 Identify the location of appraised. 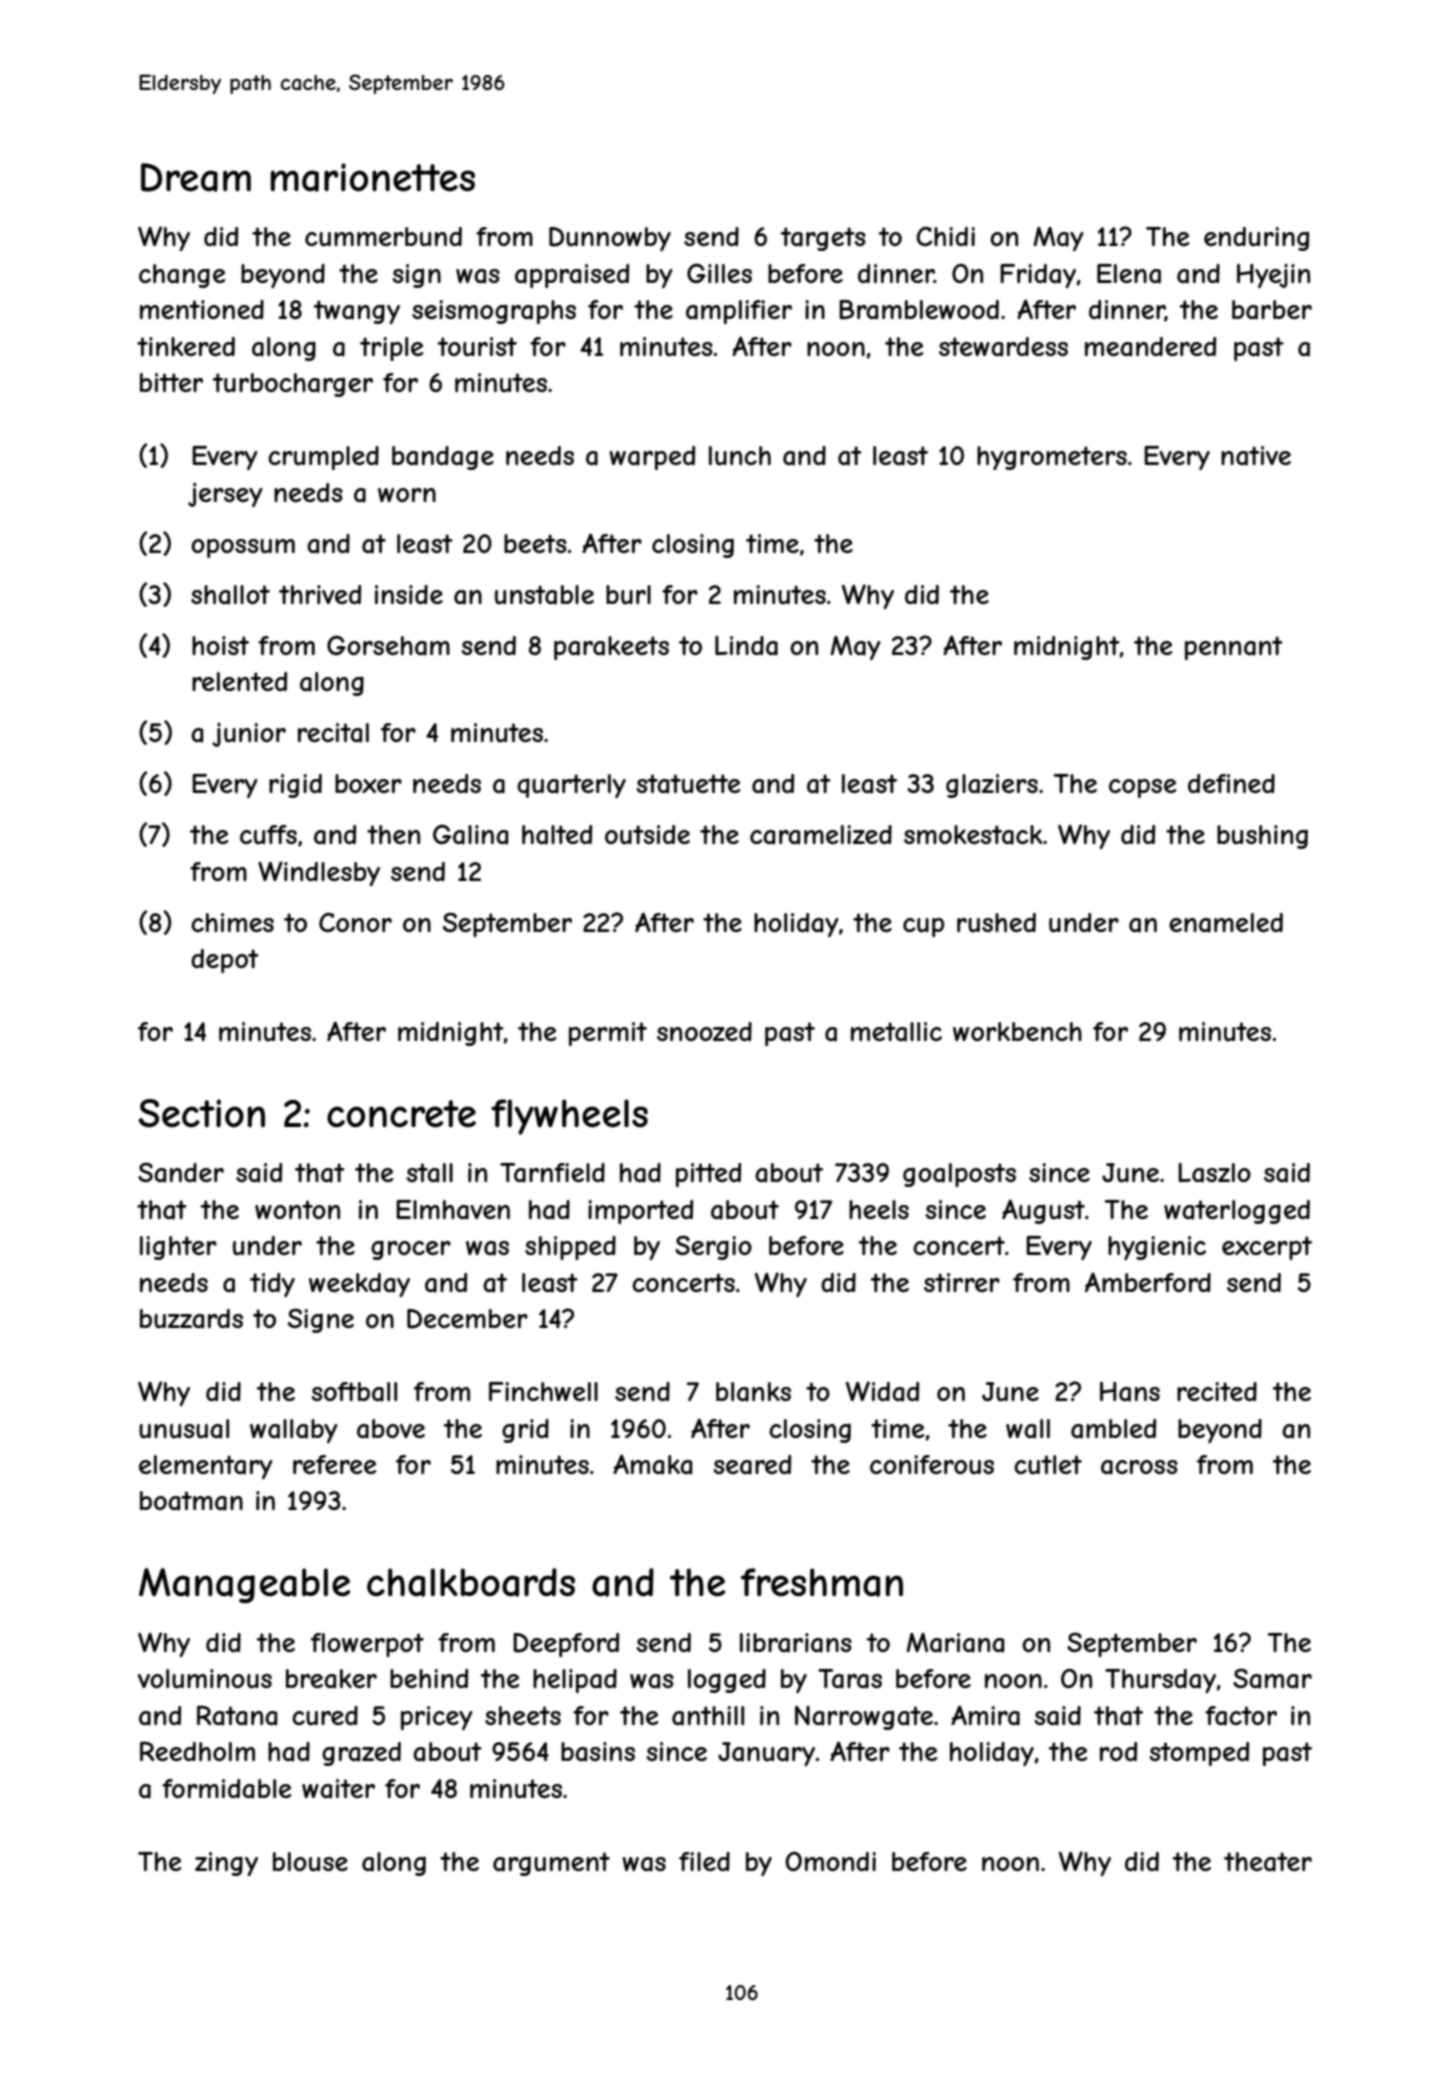
(572, 276).
